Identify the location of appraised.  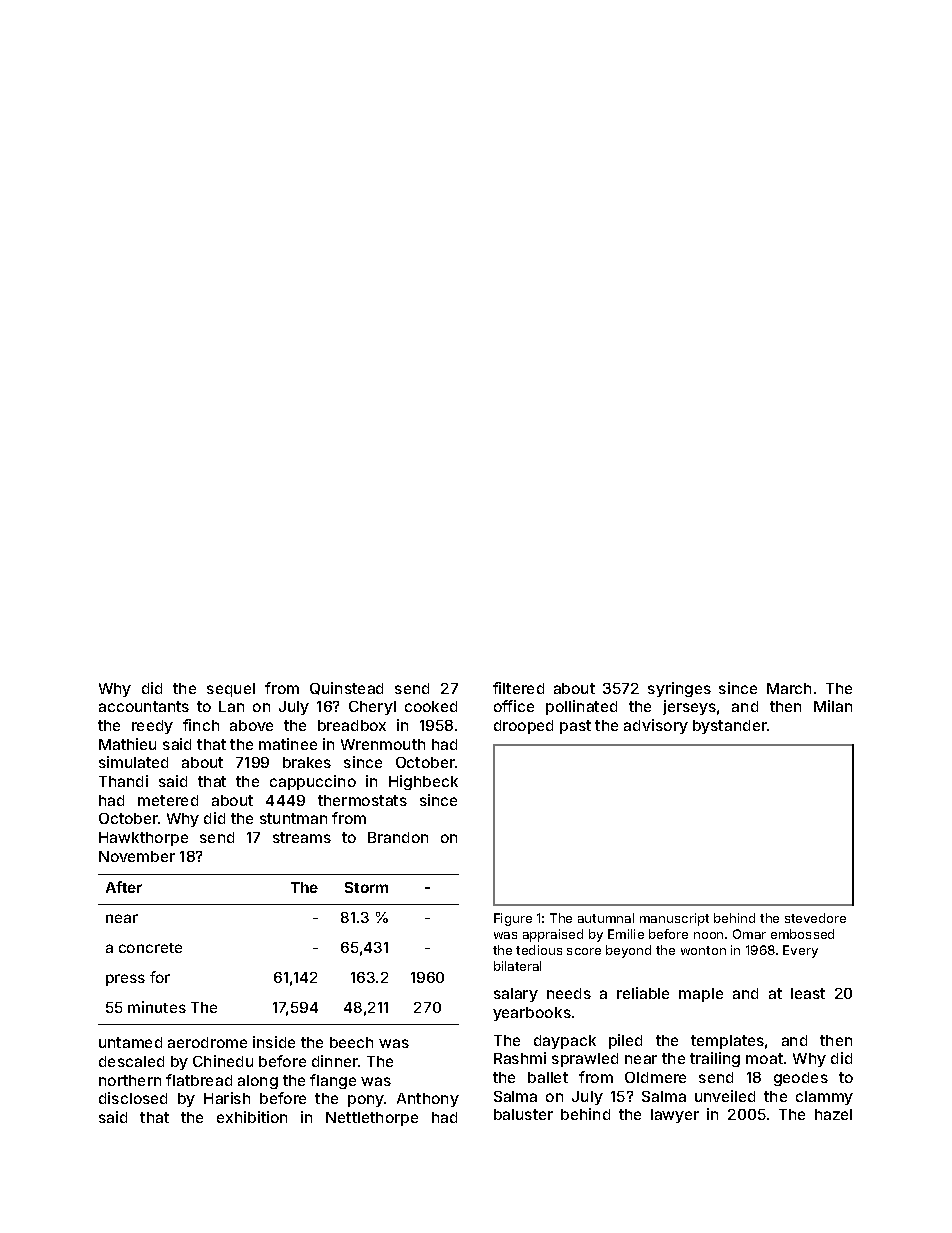
(553, 935).
